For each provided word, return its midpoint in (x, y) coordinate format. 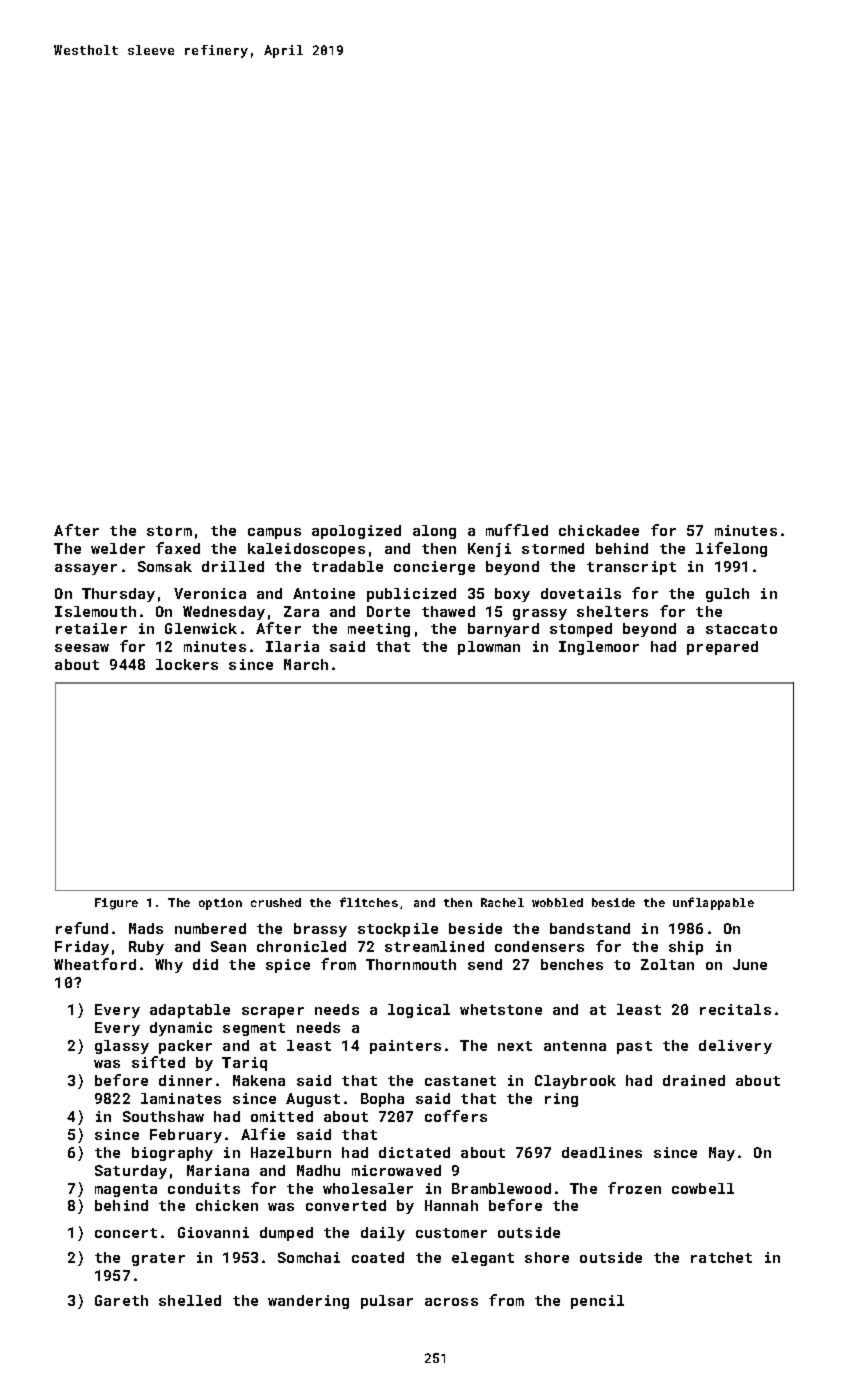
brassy (320, 930)
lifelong (731, 549)
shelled (190, 1300)
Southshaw (163, 1116)
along (434, 532)
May (722, 1154)
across (451, 1302)
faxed (178, 548)
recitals (735, 1009)
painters (405, 1047)
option (220, 904)
